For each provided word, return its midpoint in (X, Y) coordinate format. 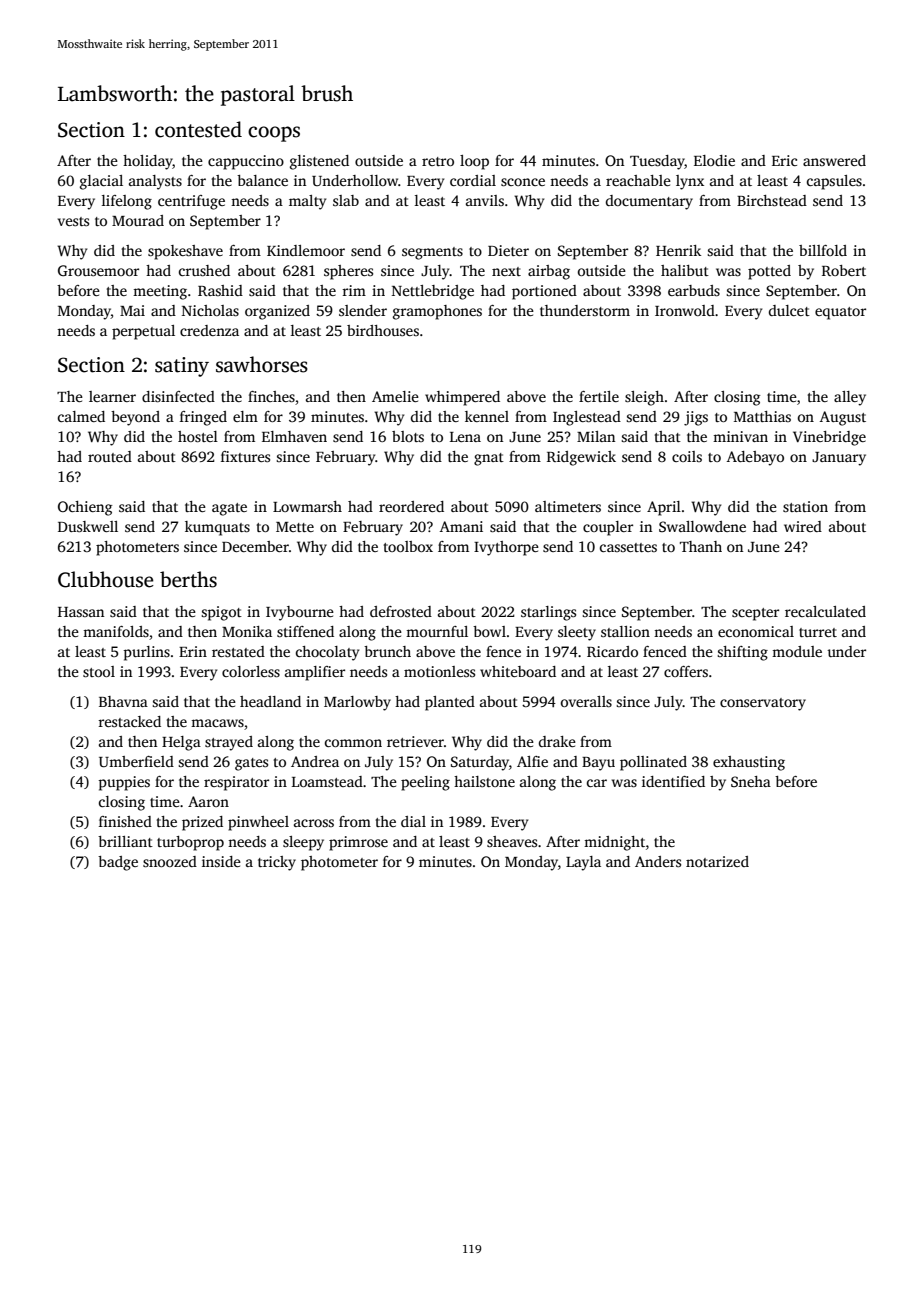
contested (198, 129)
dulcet (789, 310)
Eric (784, 160)
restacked (129, 721)
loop (474, 162)
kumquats (217, 528)
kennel (487, 416)
